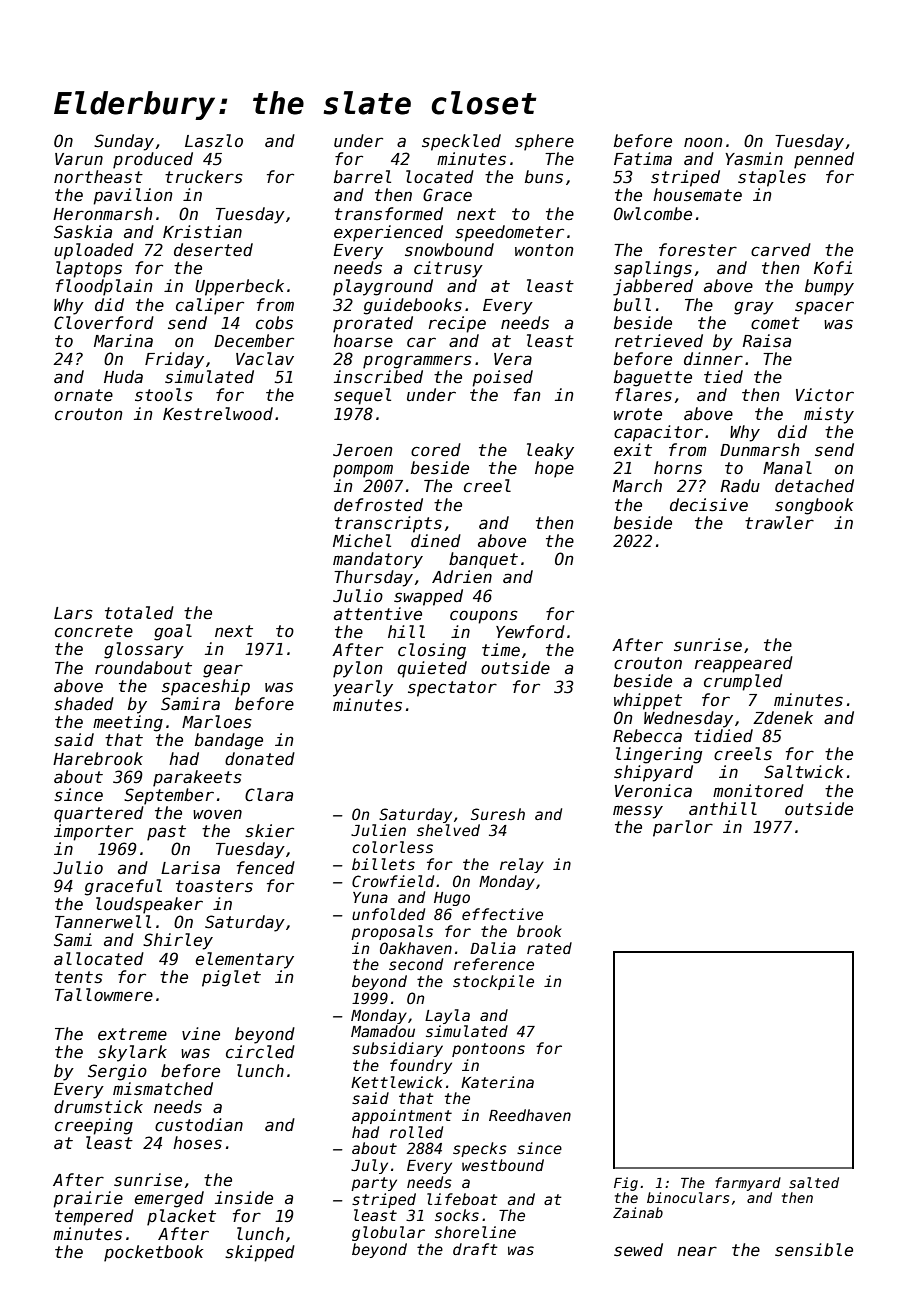 Image resolution: width=908 pixels, height=1316 pixels. I want to click on tied, so click(723, 377).
